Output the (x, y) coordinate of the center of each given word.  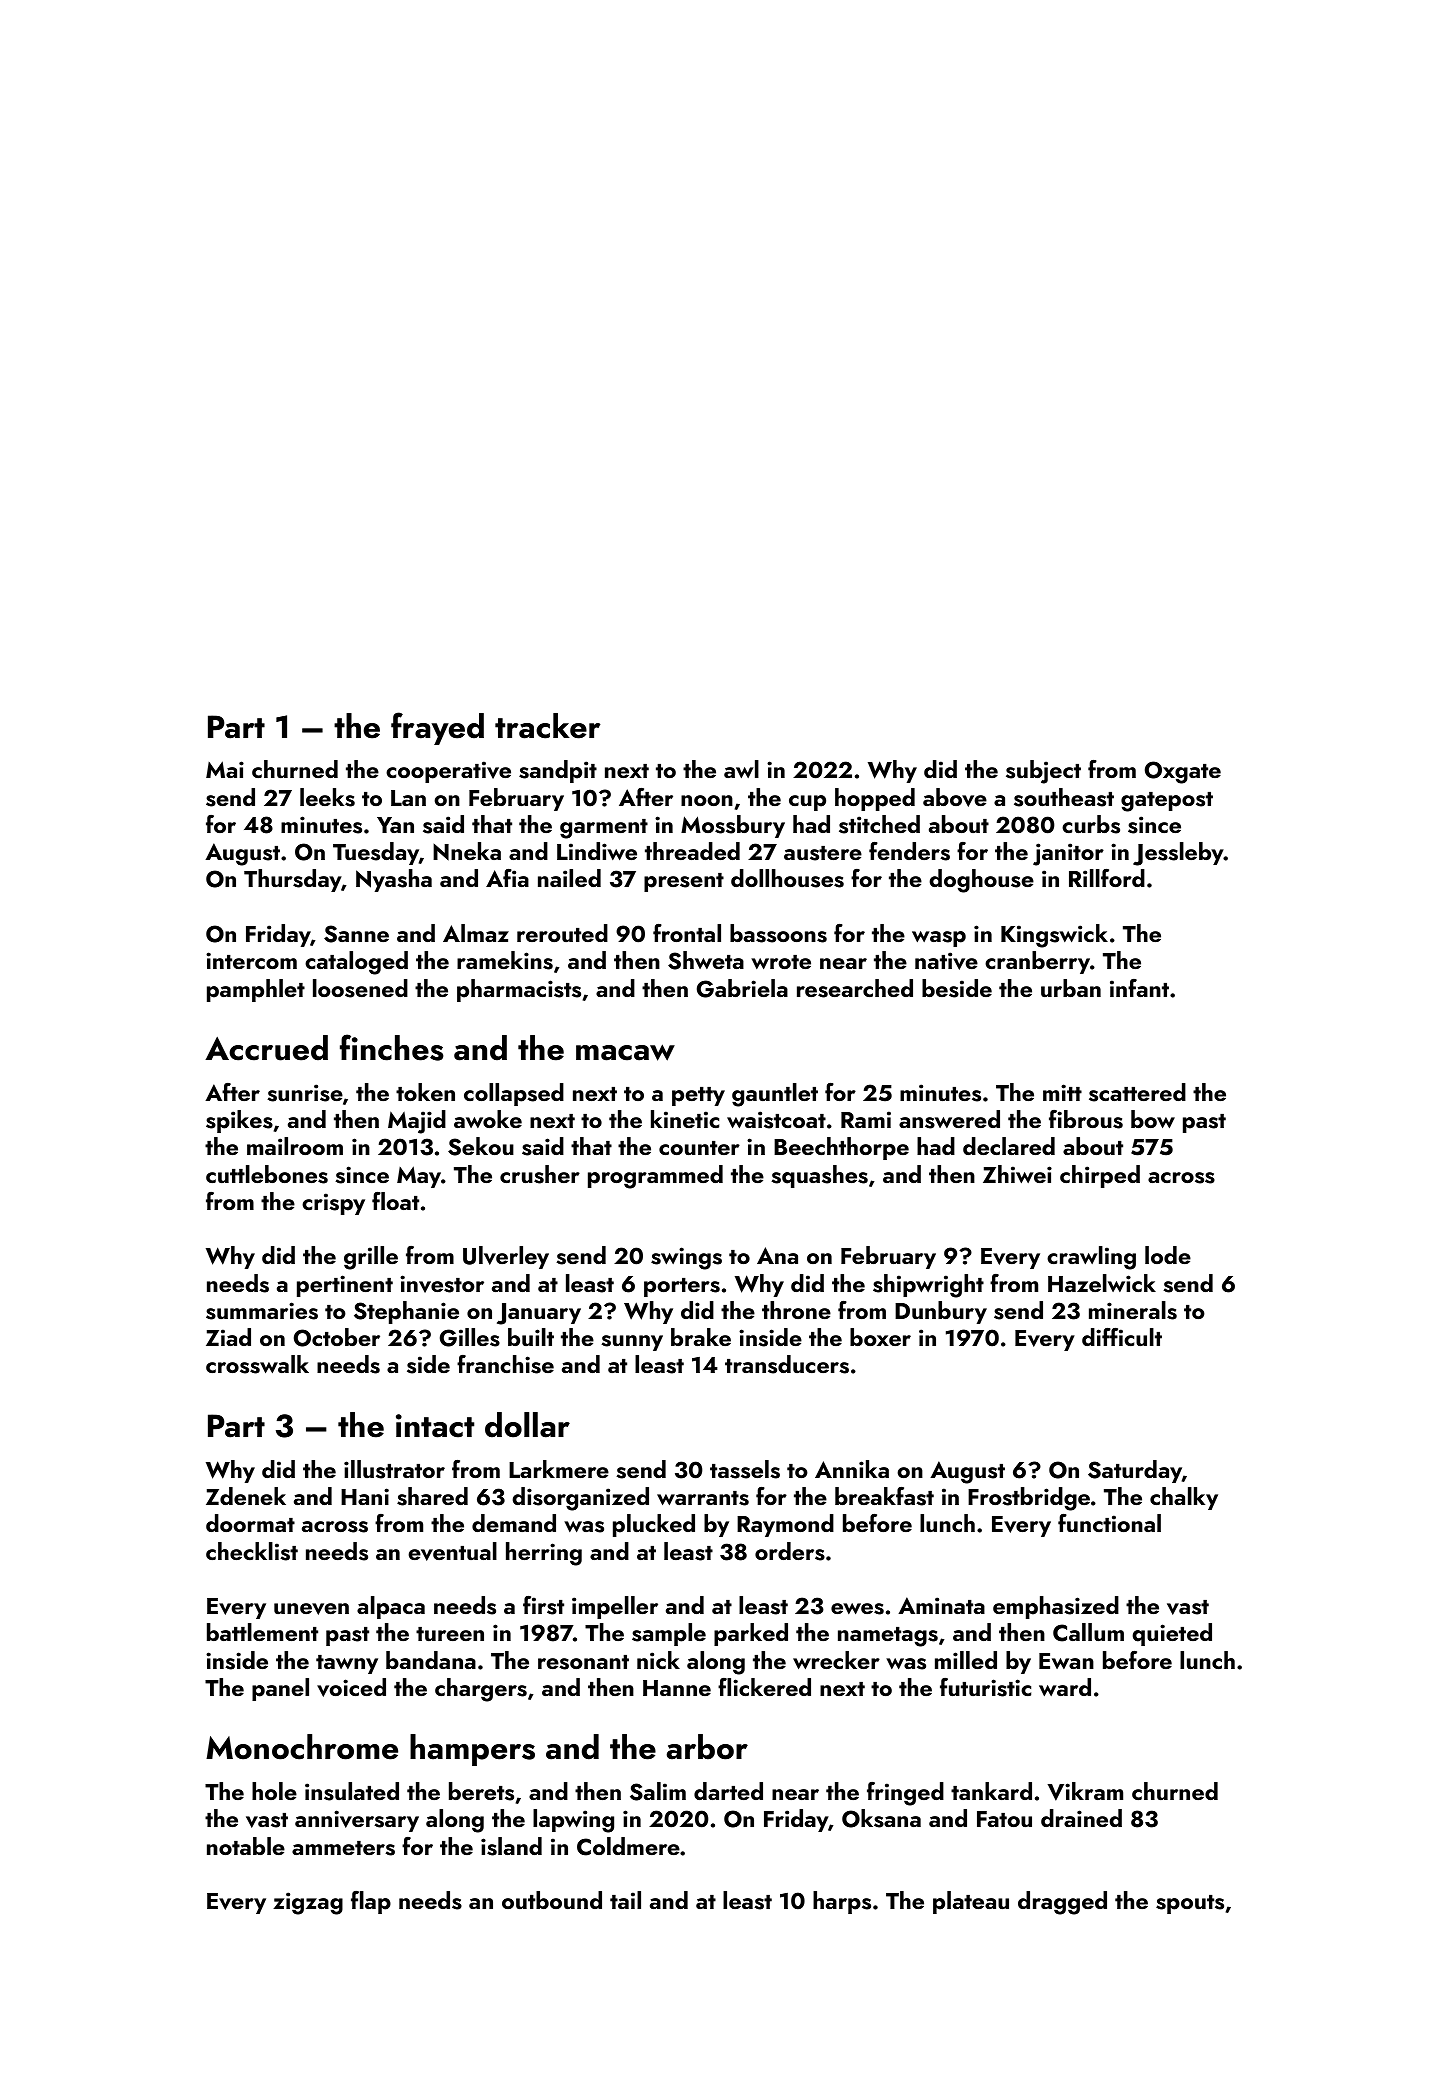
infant (1139, 988)
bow (1153, 1119)
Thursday (292, 880)
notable (246, 1846)
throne (796, 1310)
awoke (488, 1119)
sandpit (558, 771)
